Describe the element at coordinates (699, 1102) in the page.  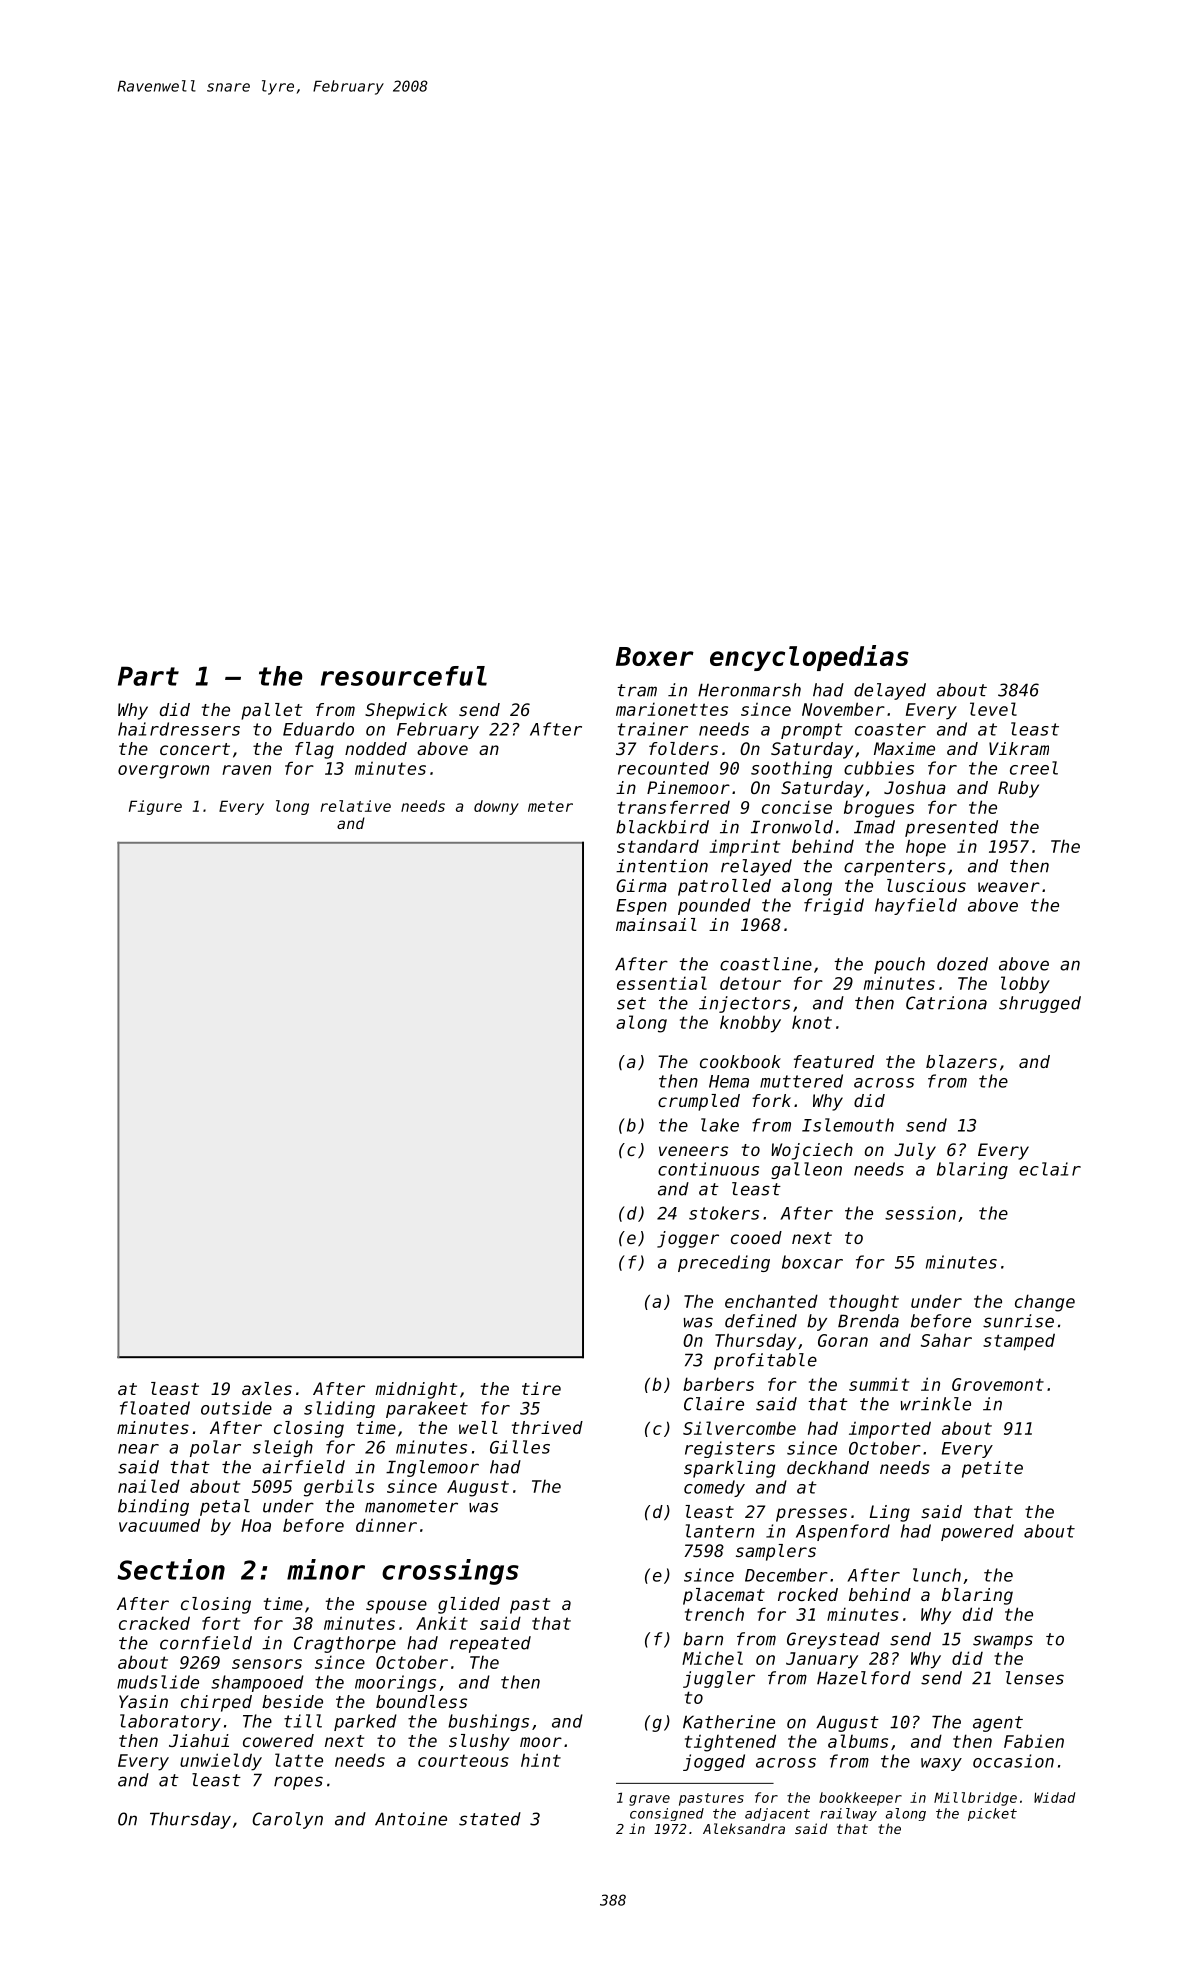
I see `crumpled` at that location.
